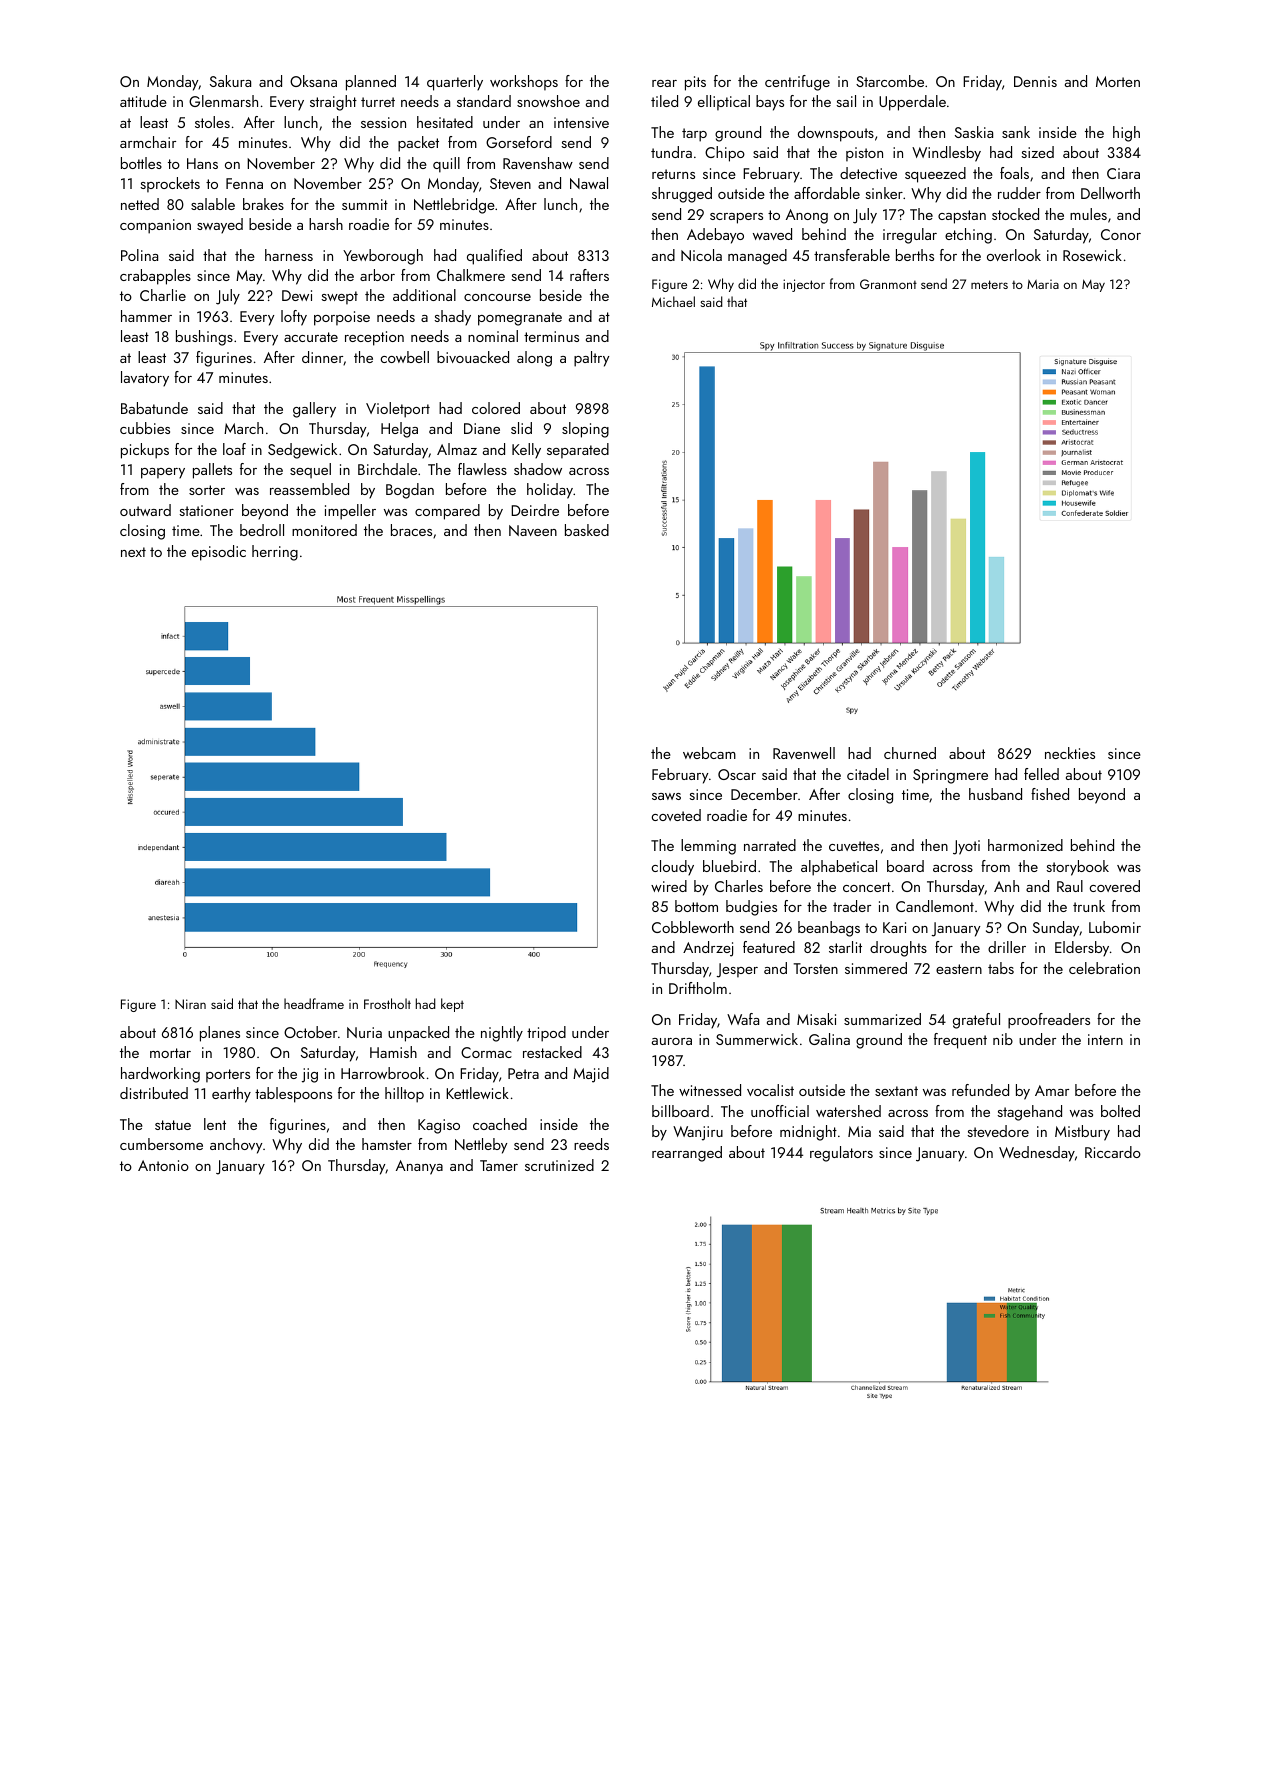 This screenshot has width=1261, height=1783. I want to click on bivouacked, so click(473, 357).
